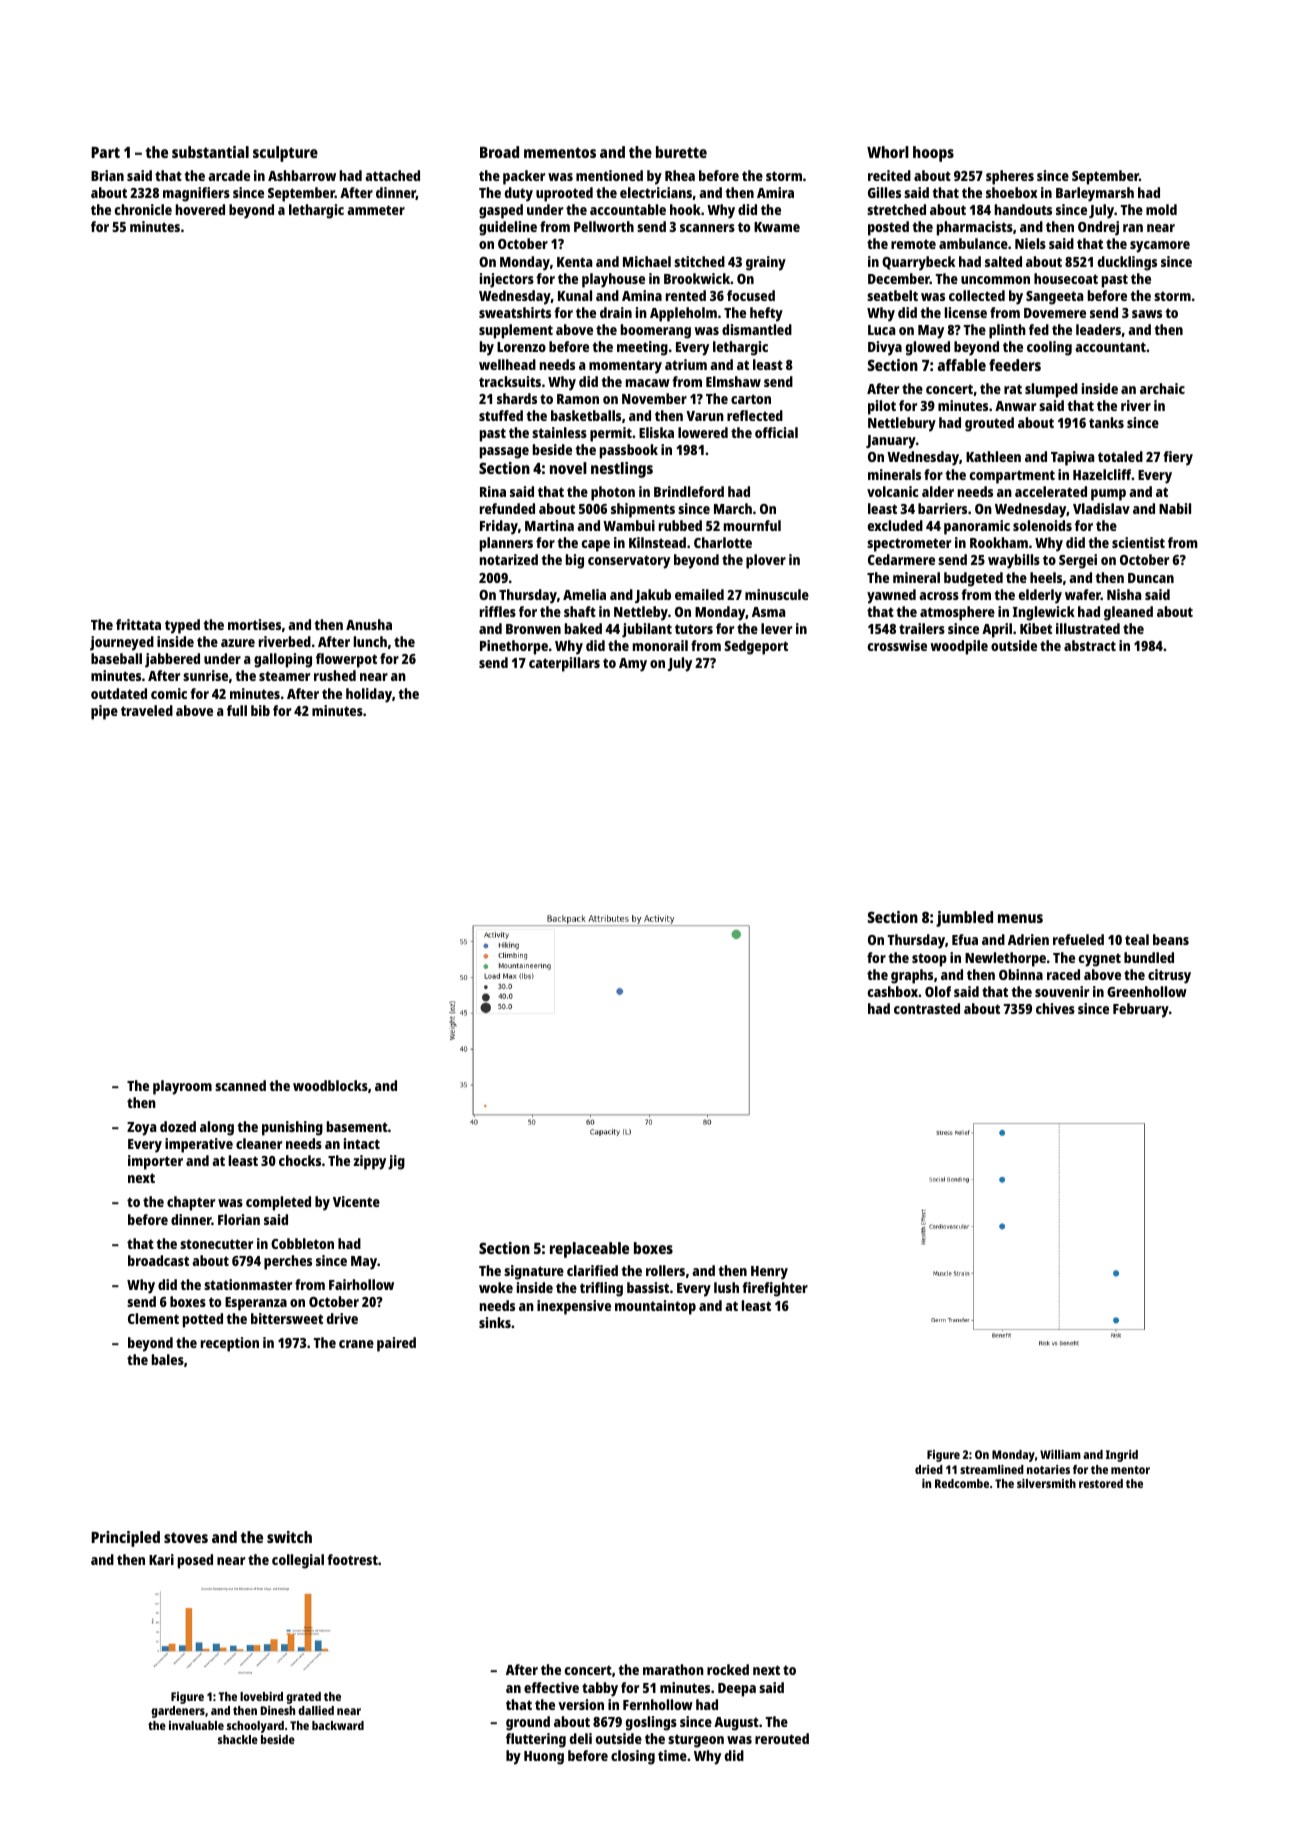 Image resolution: width=1289 pixels, height=1823 pixels. I want to click on dried, so click(929, 1469).
